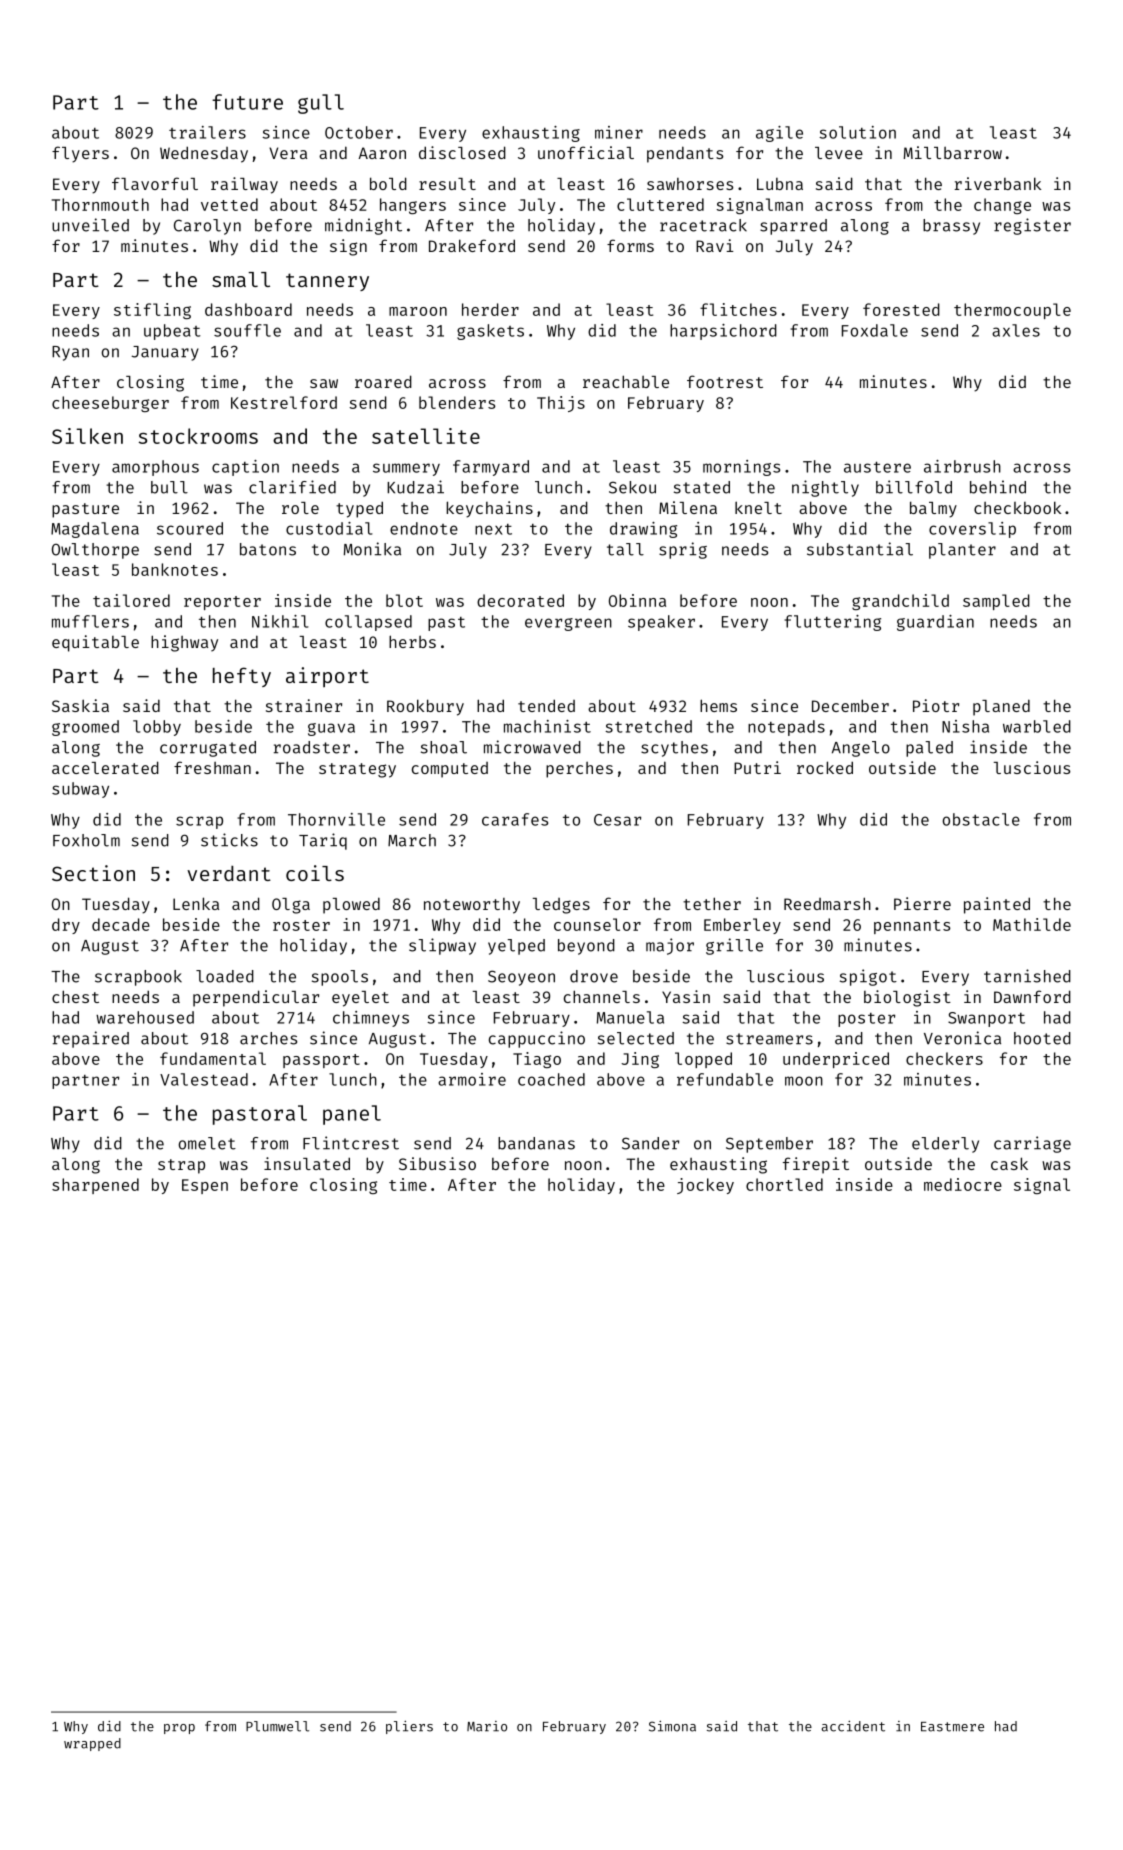 The image size is (1123, 1850). I want to click on Sibusiso, so click(437, 1163).
